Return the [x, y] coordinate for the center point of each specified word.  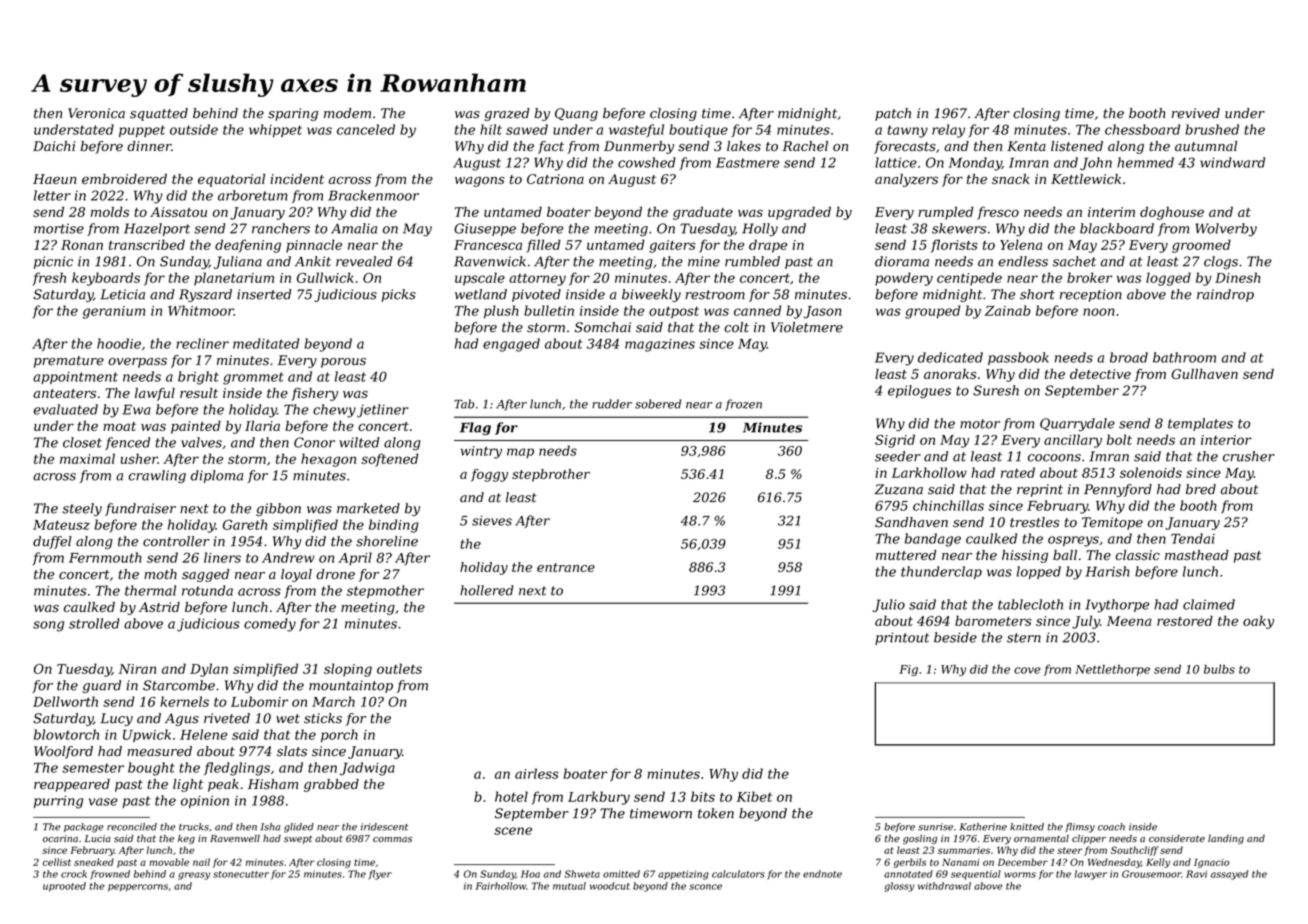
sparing [293, 114]
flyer [380, 875]
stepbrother [551, 475]
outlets [399, 668]
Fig [908, 670]
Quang [576, 114]
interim [1111, 212]
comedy [270, 625]
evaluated [66, 409]
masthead [1197, 555]
